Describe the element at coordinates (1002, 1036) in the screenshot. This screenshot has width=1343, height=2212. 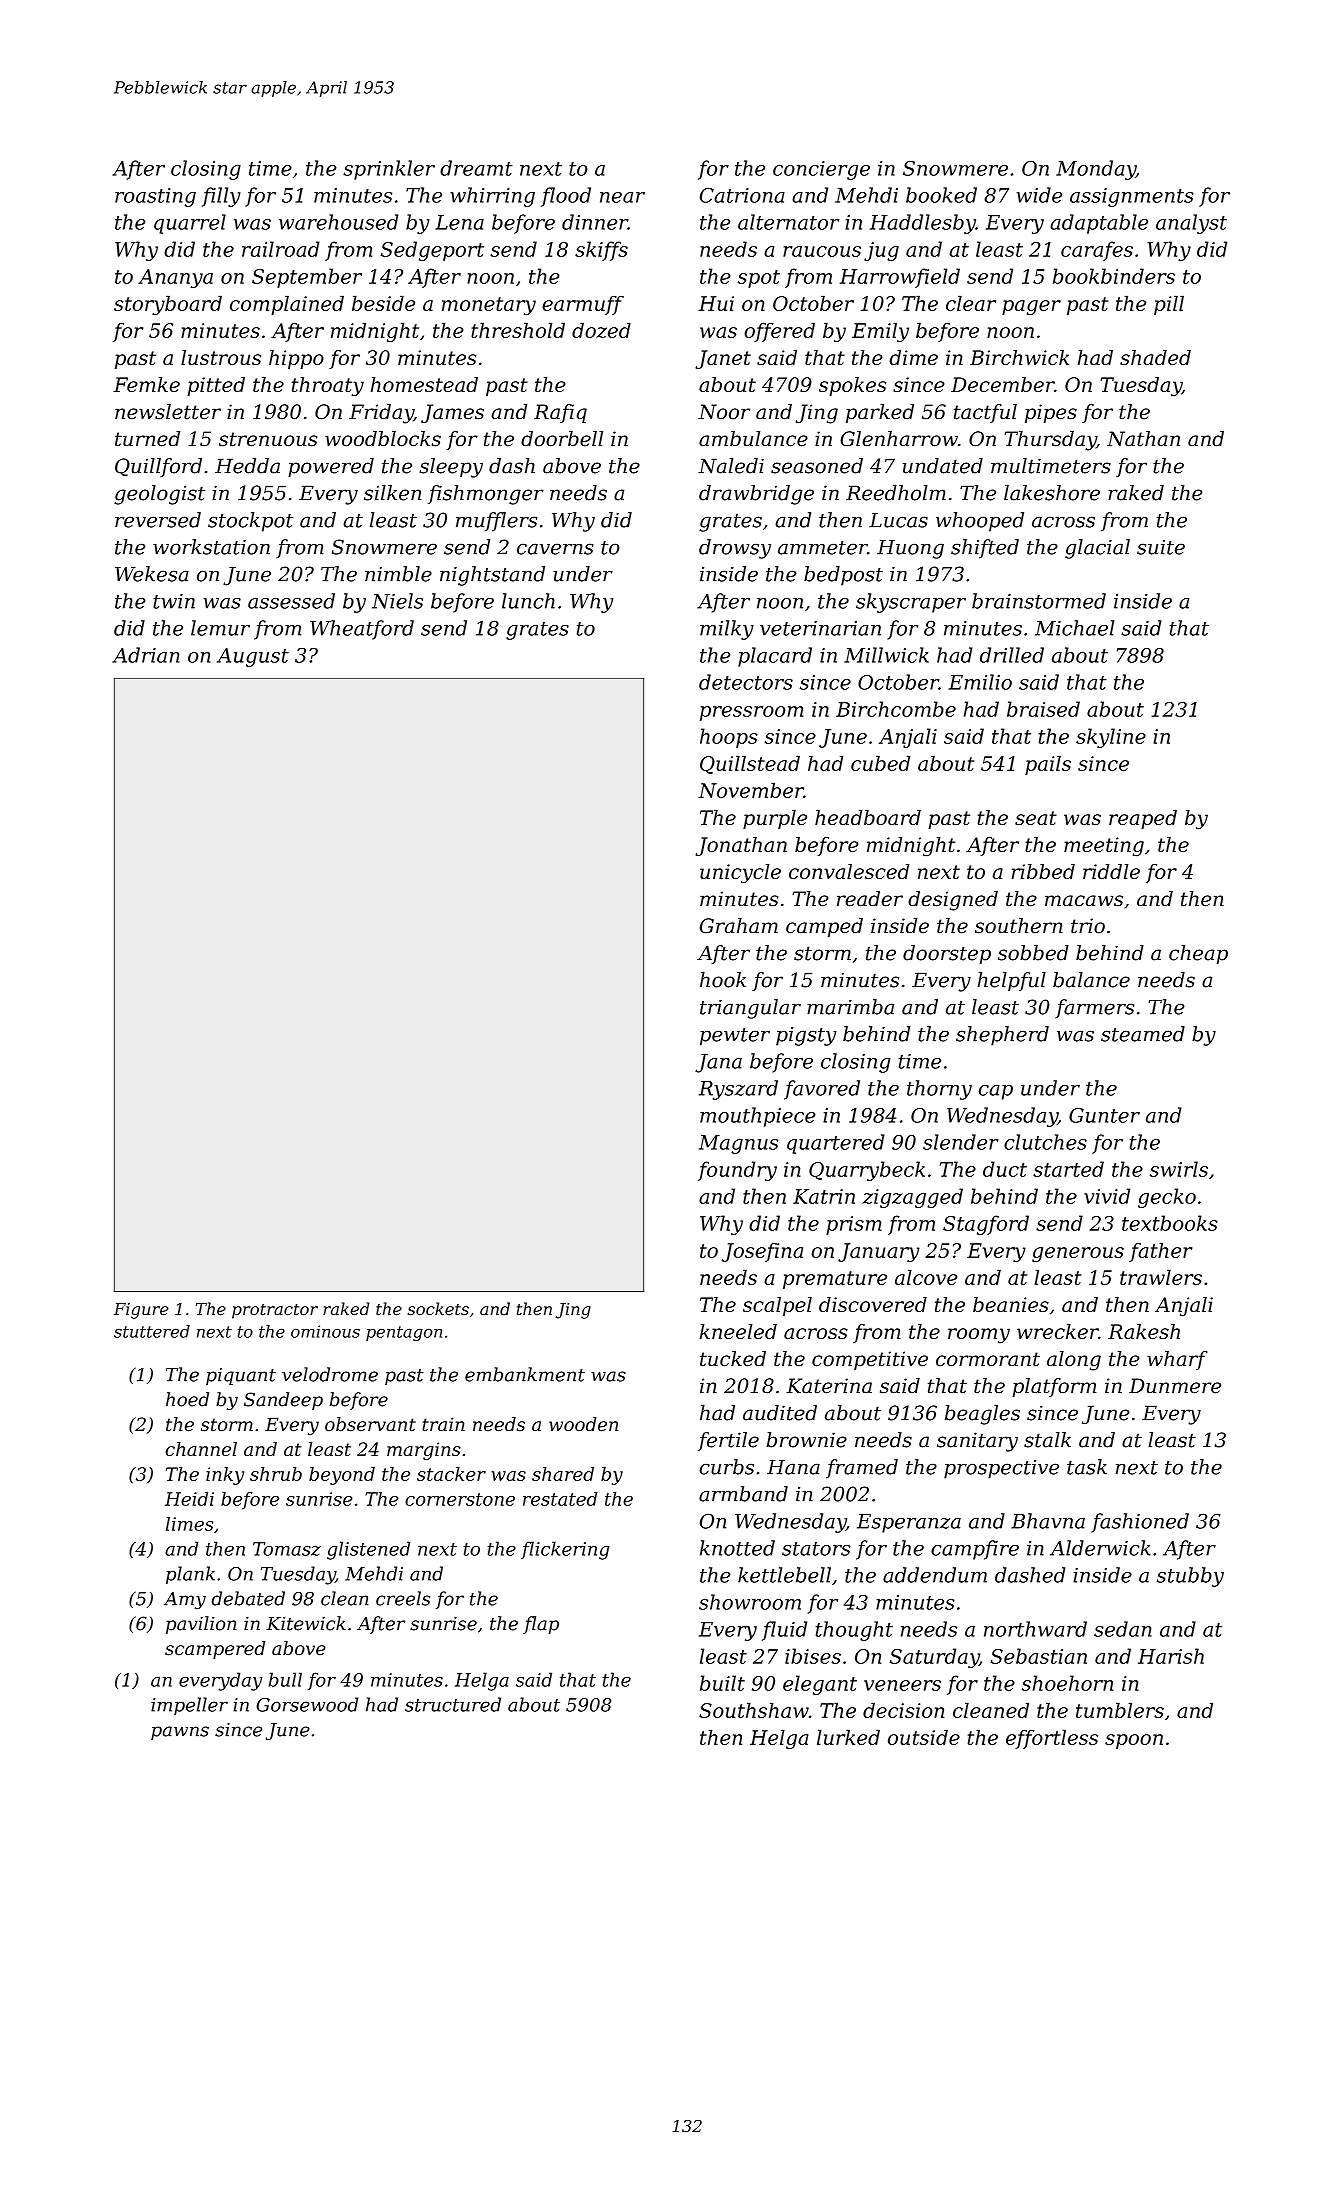
I see `shepherd` at that location.
